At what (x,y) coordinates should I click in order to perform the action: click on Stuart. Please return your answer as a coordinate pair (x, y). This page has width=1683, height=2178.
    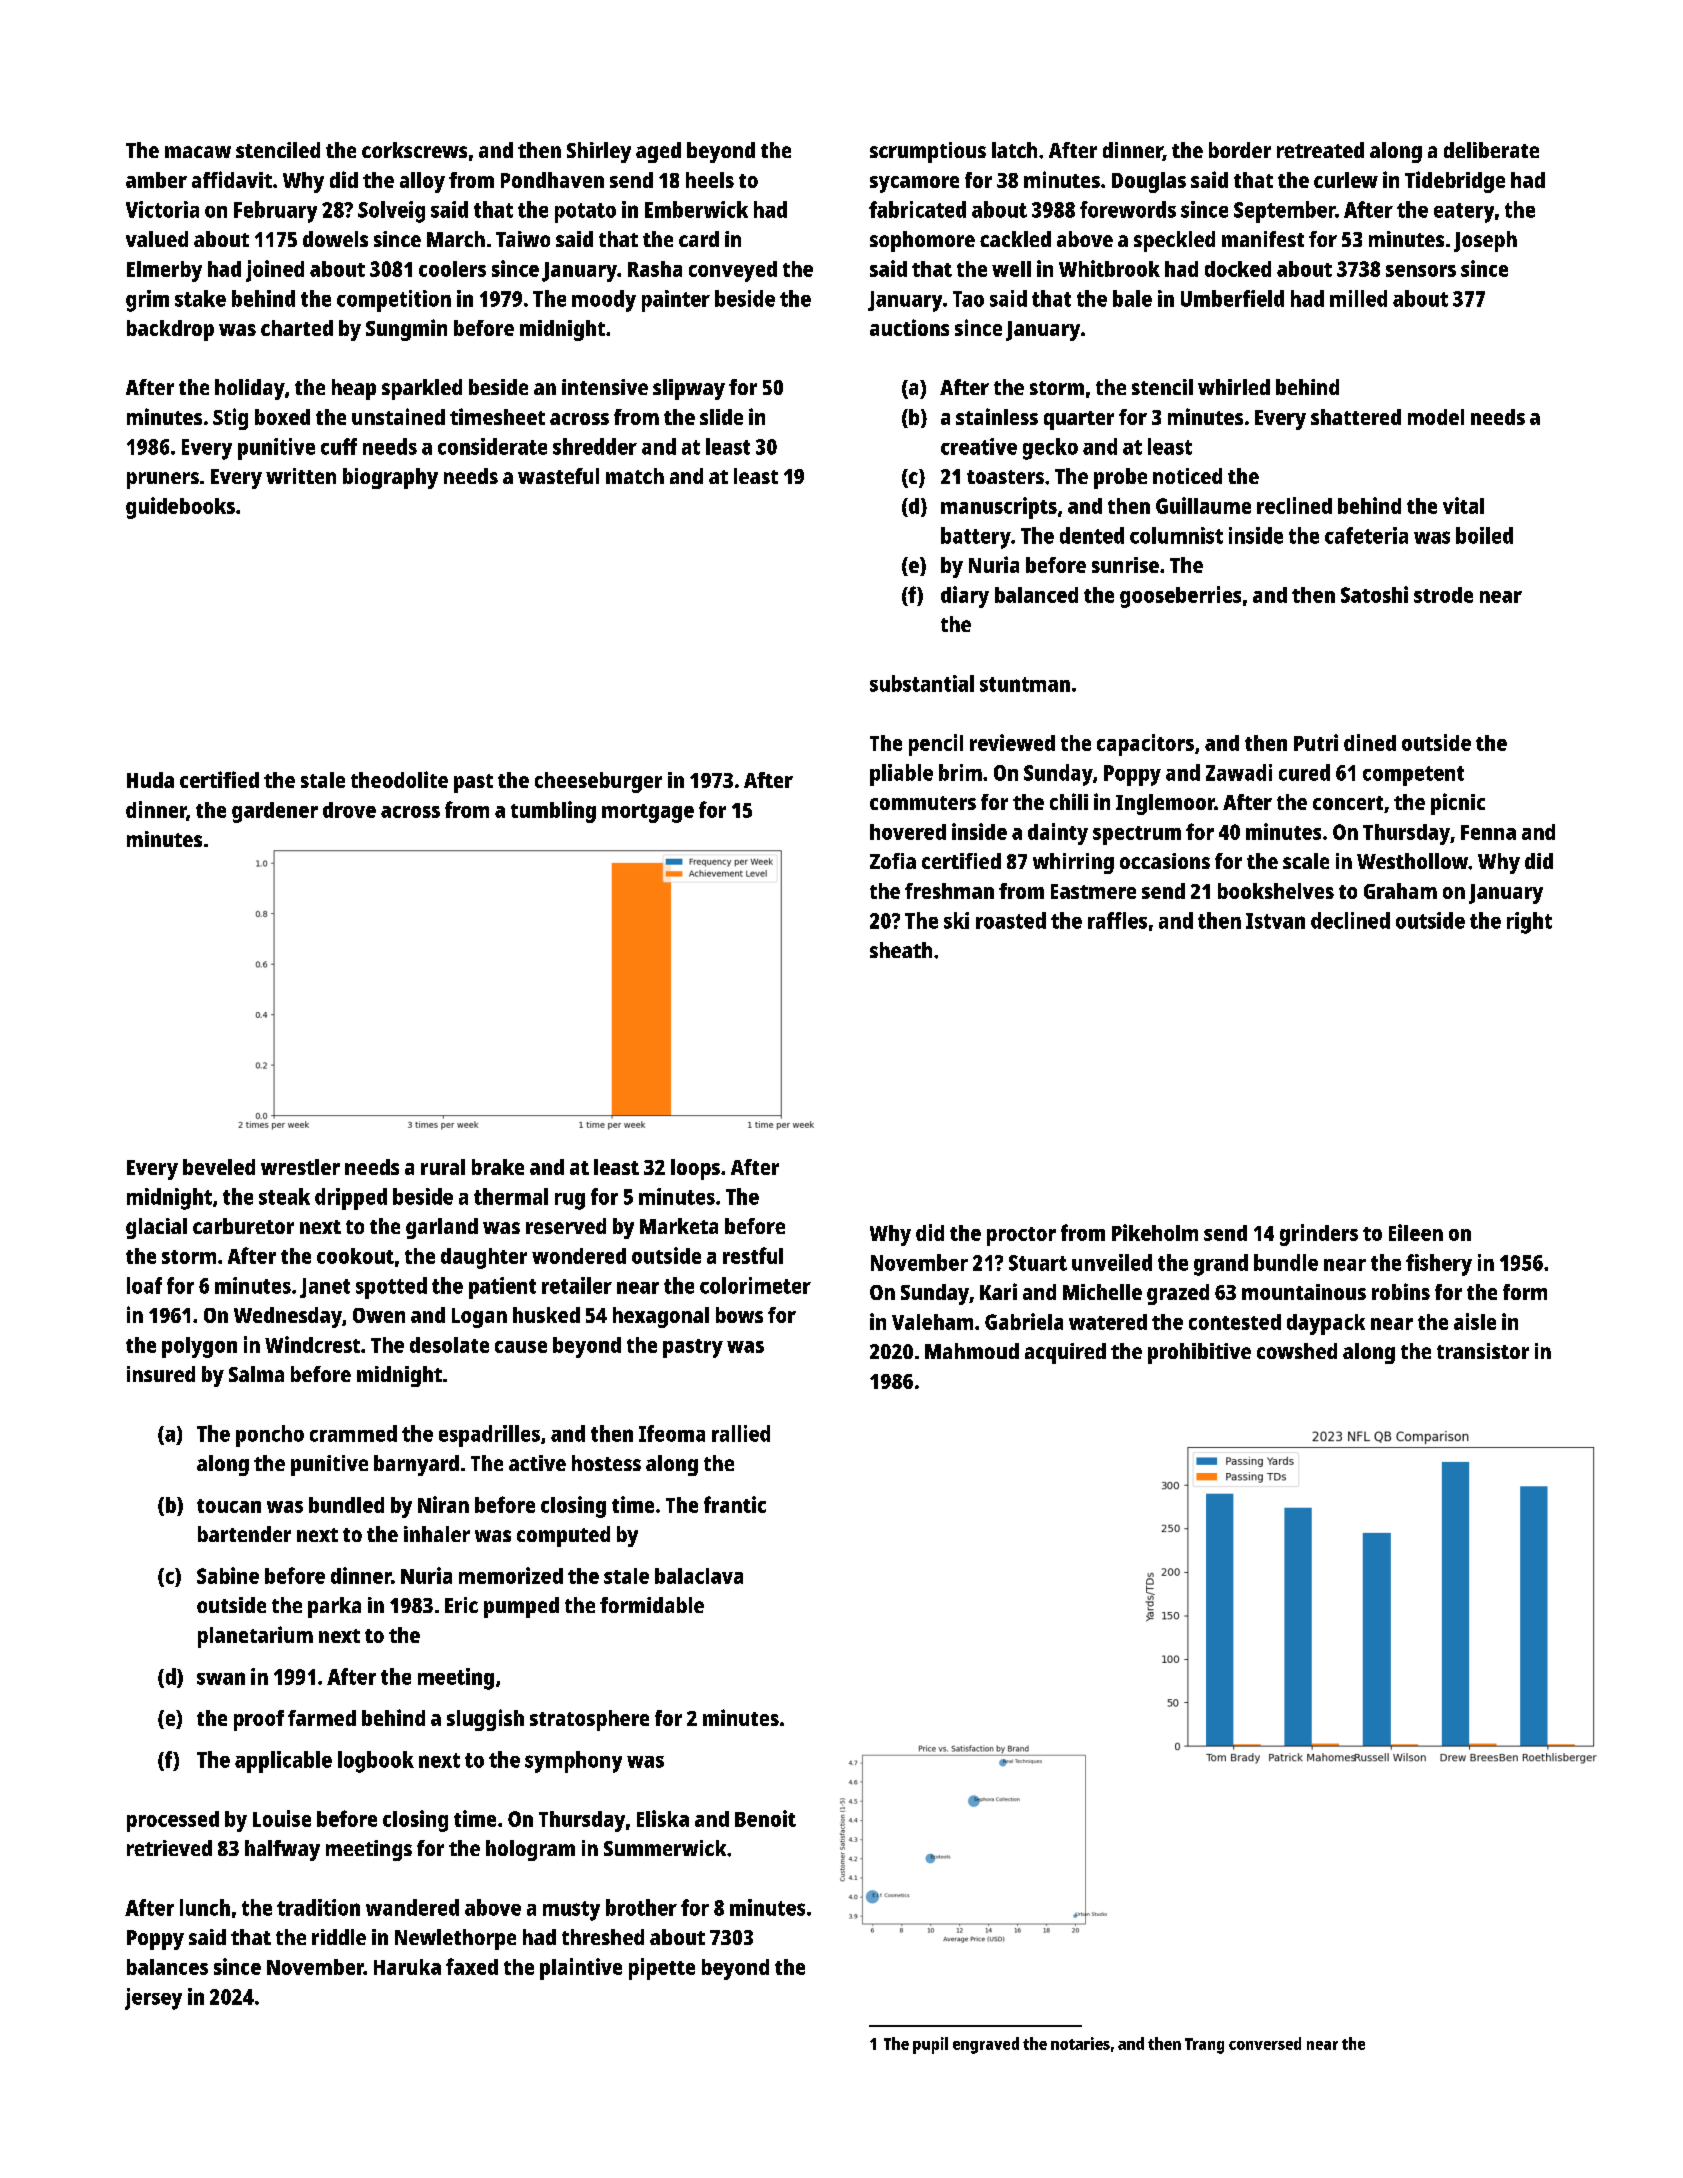
    Looking at the image, I should click on (1038, 1263).
